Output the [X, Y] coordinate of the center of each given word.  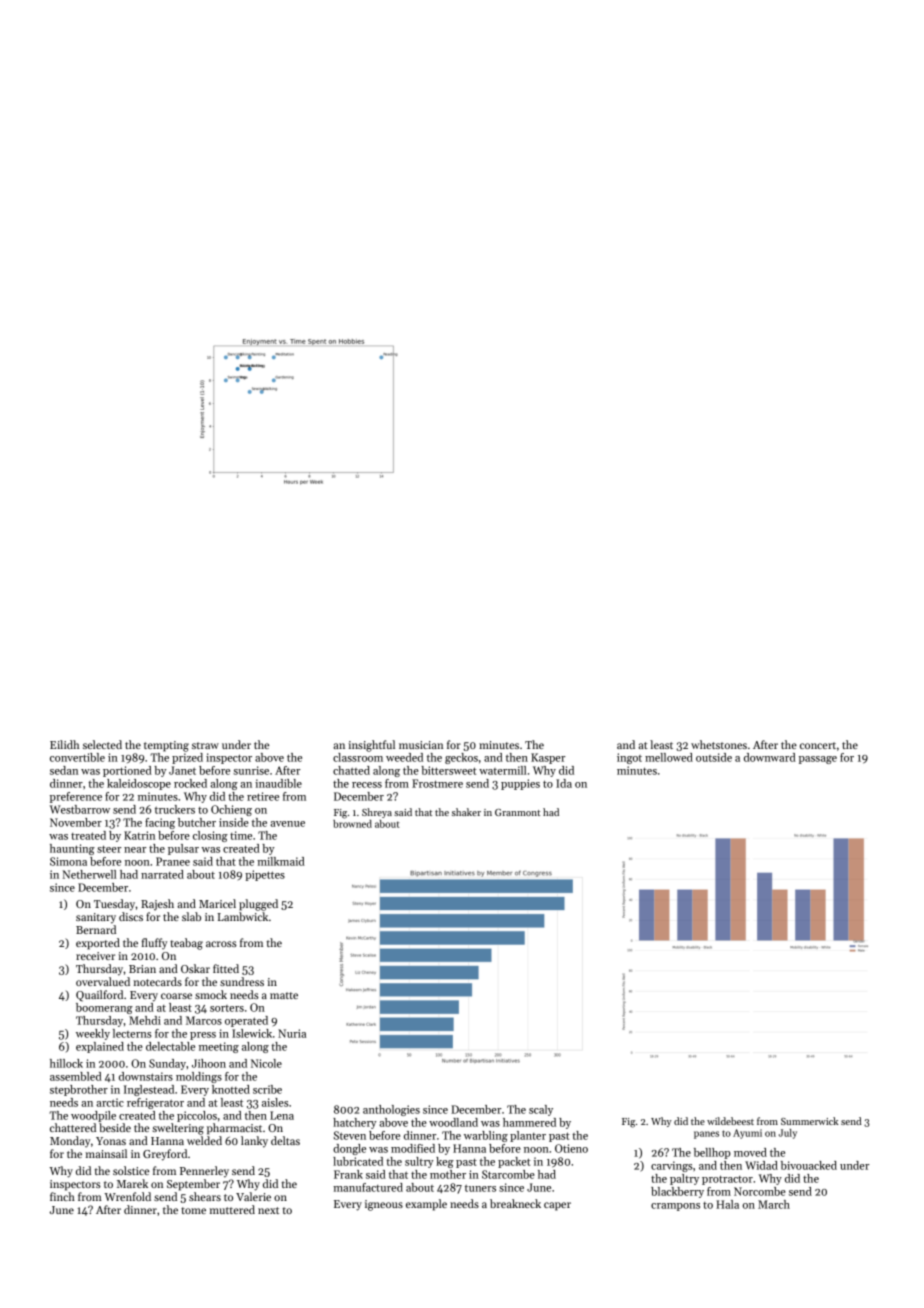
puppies [520, 784]
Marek [132, 1183]
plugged [258, 905]
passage [818, 760]
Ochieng [231, 810]
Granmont [517, 812]
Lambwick [243, 916]
